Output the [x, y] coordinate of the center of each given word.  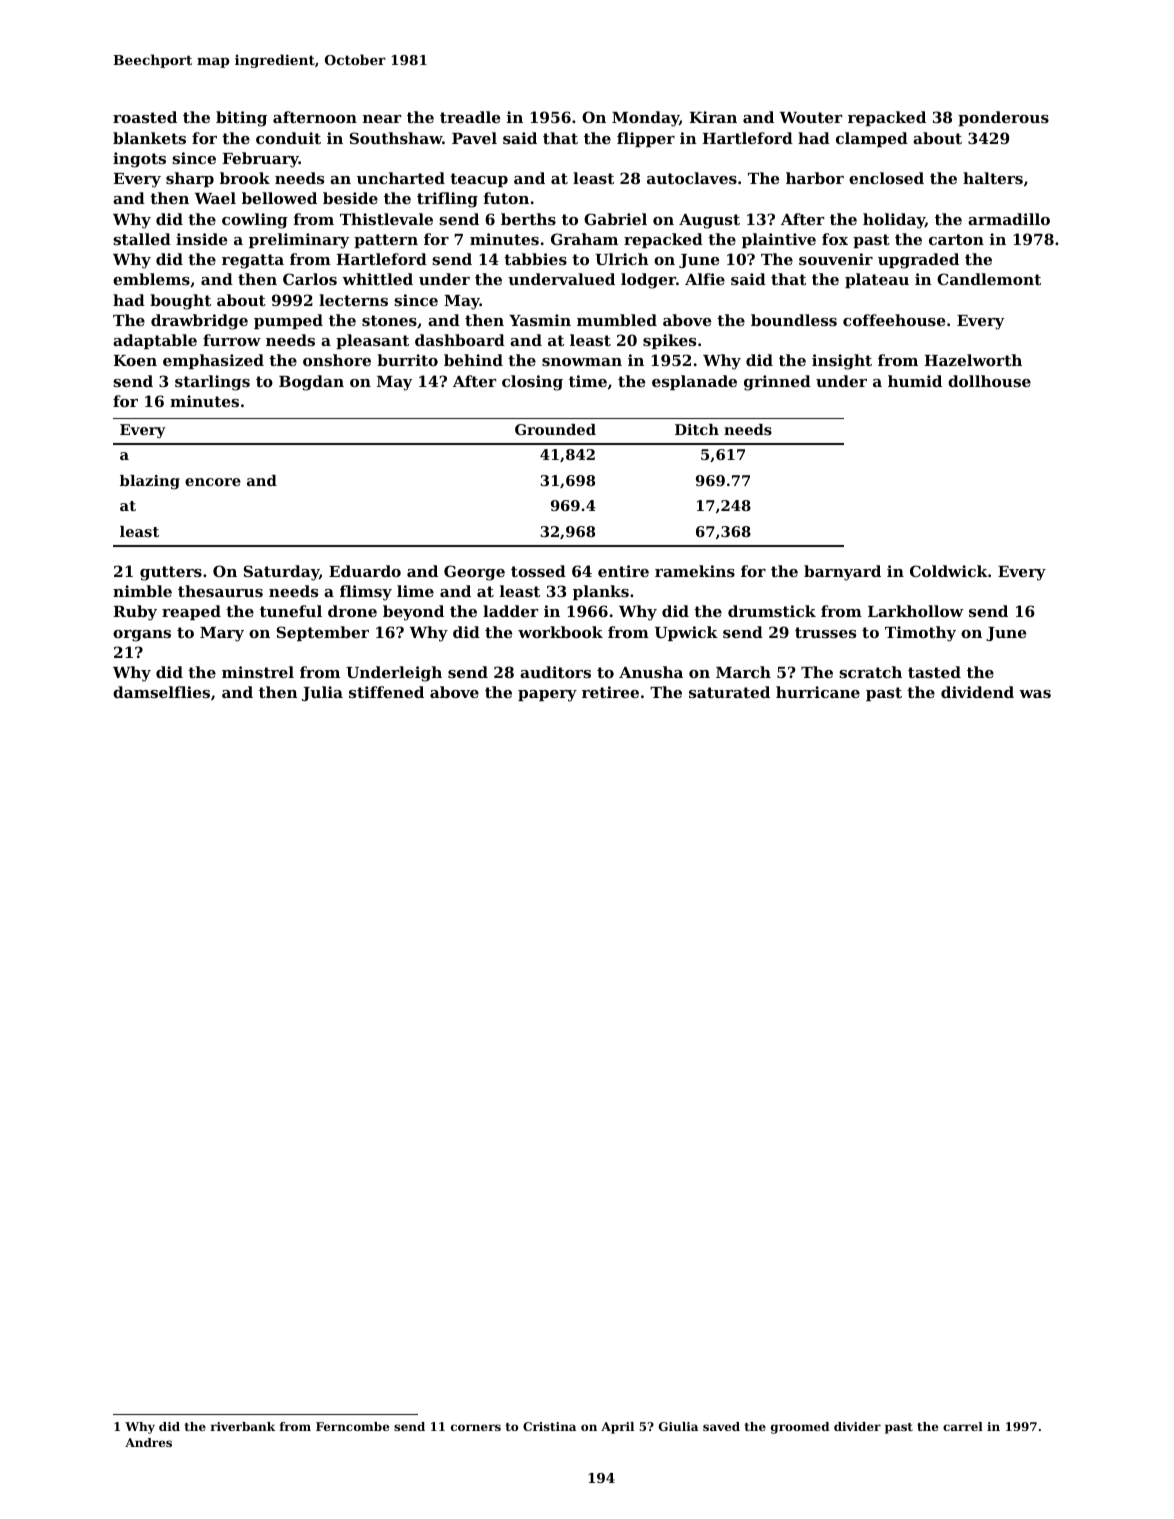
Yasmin [540, 320]
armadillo [1009, 219]
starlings [212, 383]
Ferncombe [352, 1426]
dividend [977, 692]
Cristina [549, 1426]
